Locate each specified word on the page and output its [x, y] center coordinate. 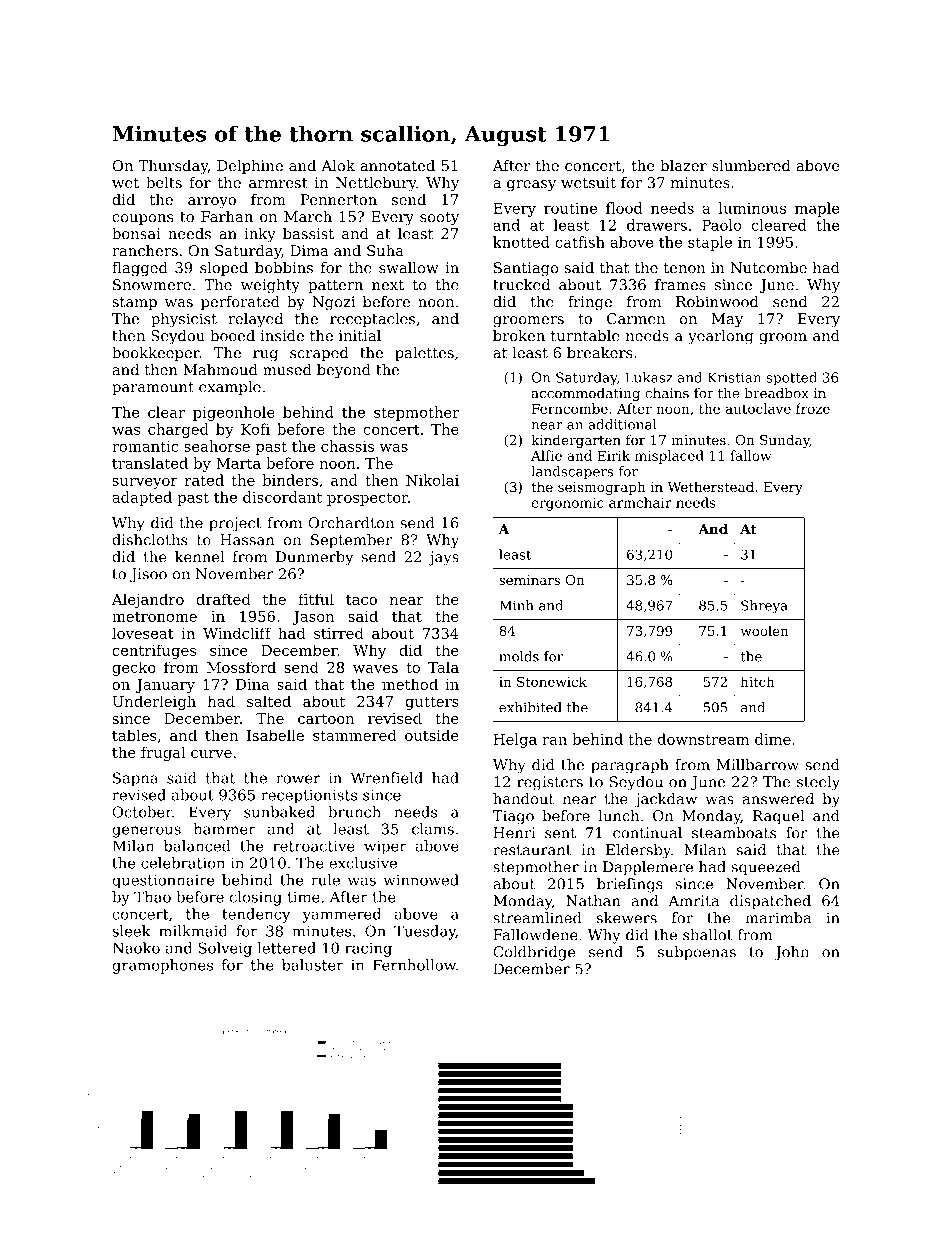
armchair [640, 502]
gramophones [162, 966]
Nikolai [432, 480]
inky [260, 235]
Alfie [546, 455]
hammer [224, 829]
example [230, 388]
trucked [521, 285]
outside [432, 735]
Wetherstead [710, 486]
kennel [199, 557]
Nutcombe [768, 268]
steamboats [734, 833]
